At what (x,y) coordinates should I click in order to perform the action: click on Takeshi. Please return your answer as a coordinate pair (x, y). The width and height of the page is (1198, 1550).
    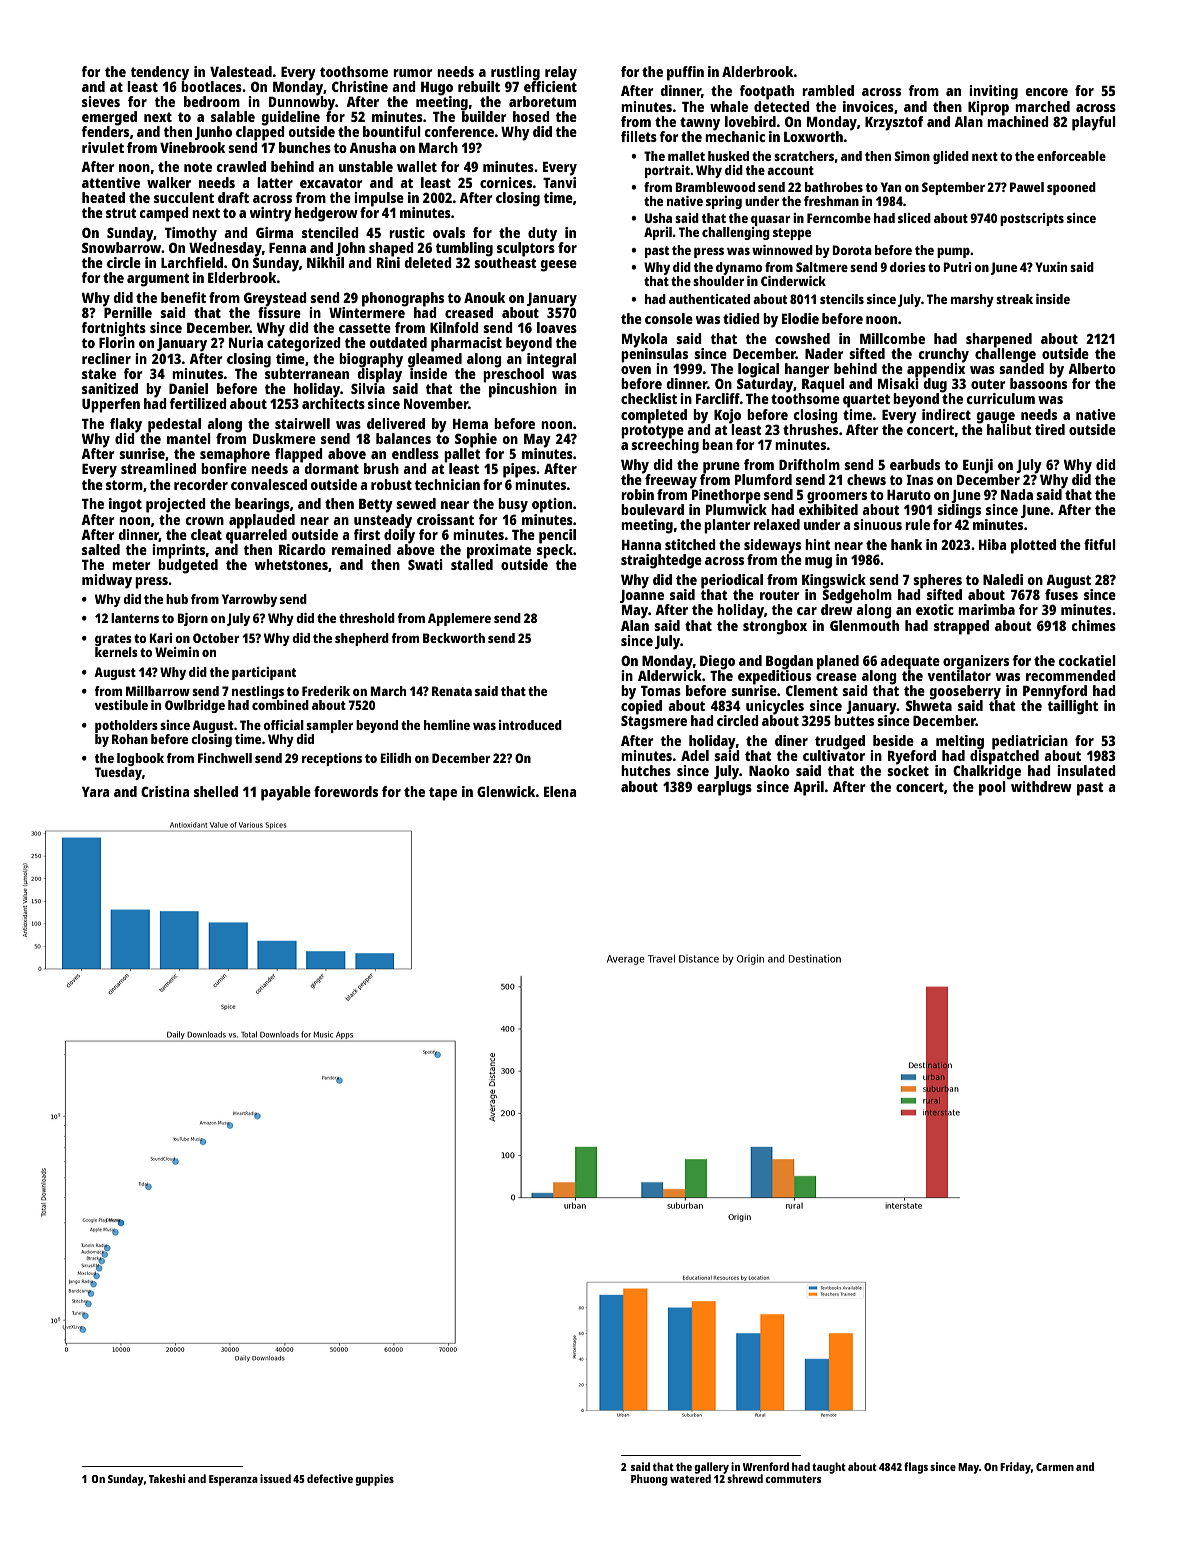
    Looking at the image, I should click on (167, 1478).
